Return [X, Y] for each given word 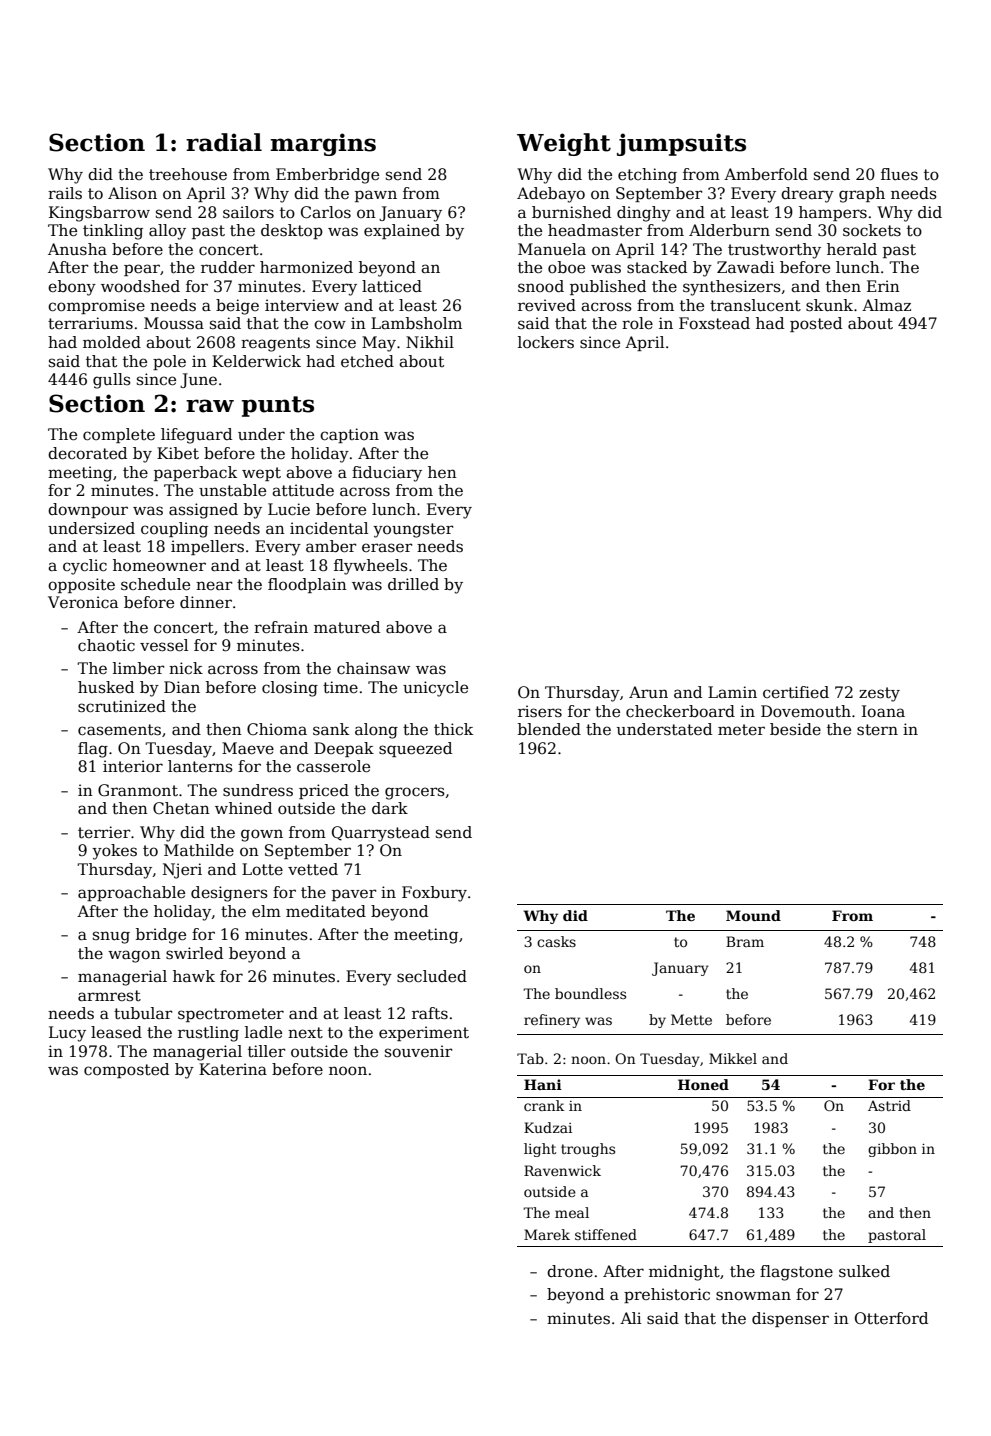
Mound [753, 915]
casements [119, 730]
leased [116, 1032]
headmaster [595, 230]
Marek [547, 1234]
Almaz [886, 305]
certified [796, 692]
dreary [807, 195]
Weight [564, 144]
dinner [206, 602]
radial [224, 142]
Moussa [174, 323]
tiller [266, 1051]
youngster [413, 530]
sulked [864, 1271]
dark [390, 808]
